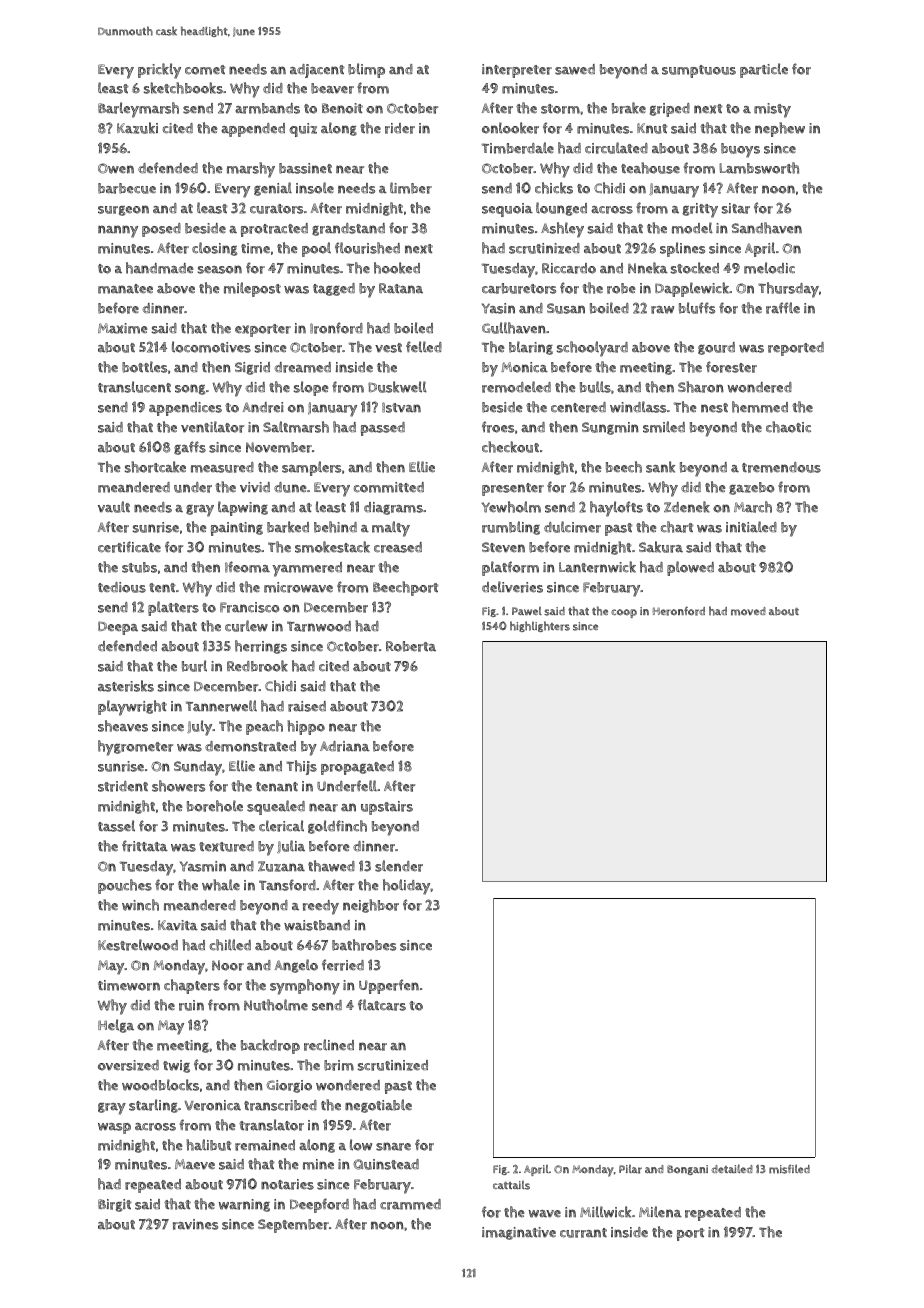  Describe the element at coordinates (780, 129) in the document. I see `nephew` at that location.
